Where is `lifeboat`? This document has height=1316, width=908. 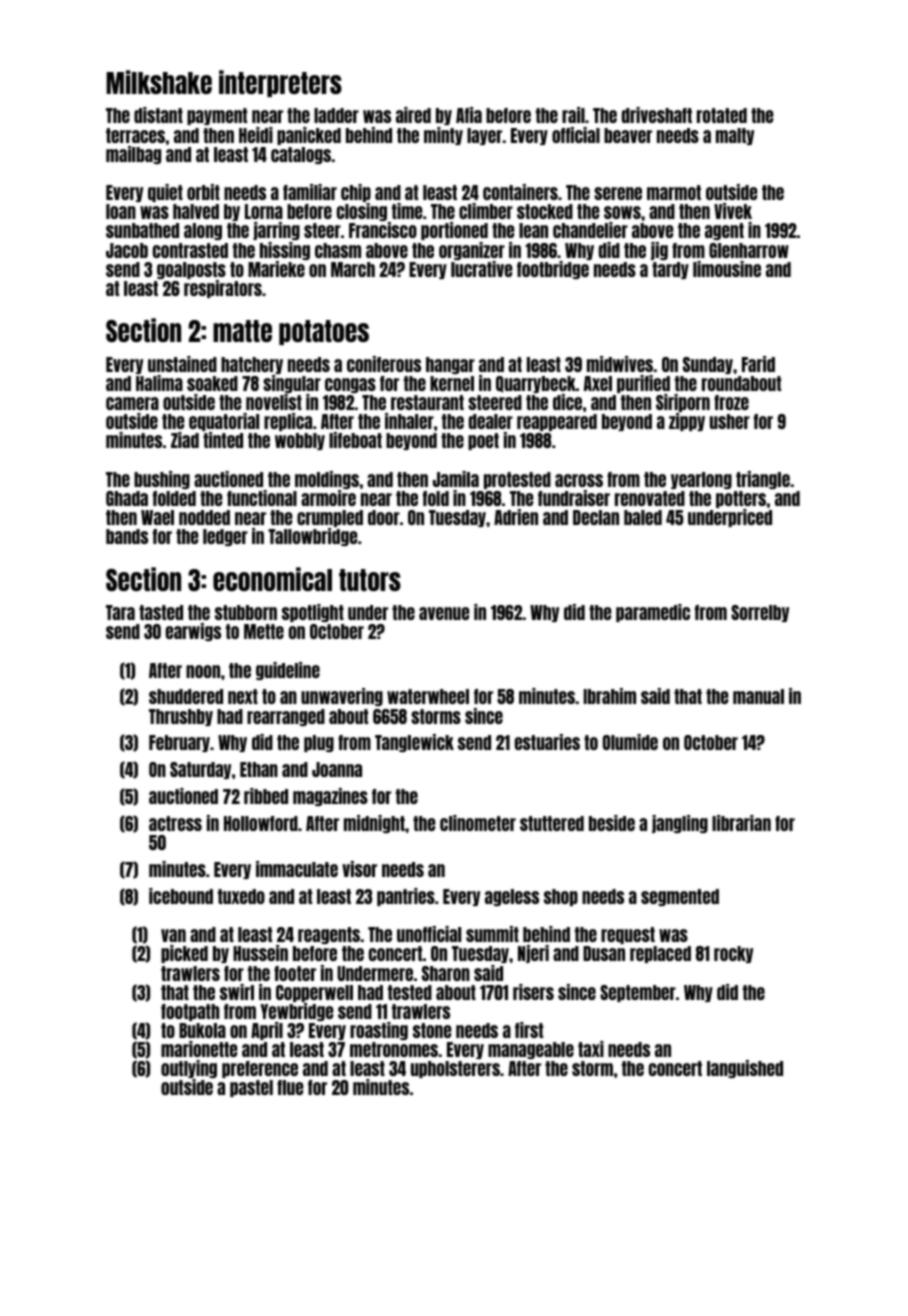
lifeboat is located at coordinates (355, 440).
